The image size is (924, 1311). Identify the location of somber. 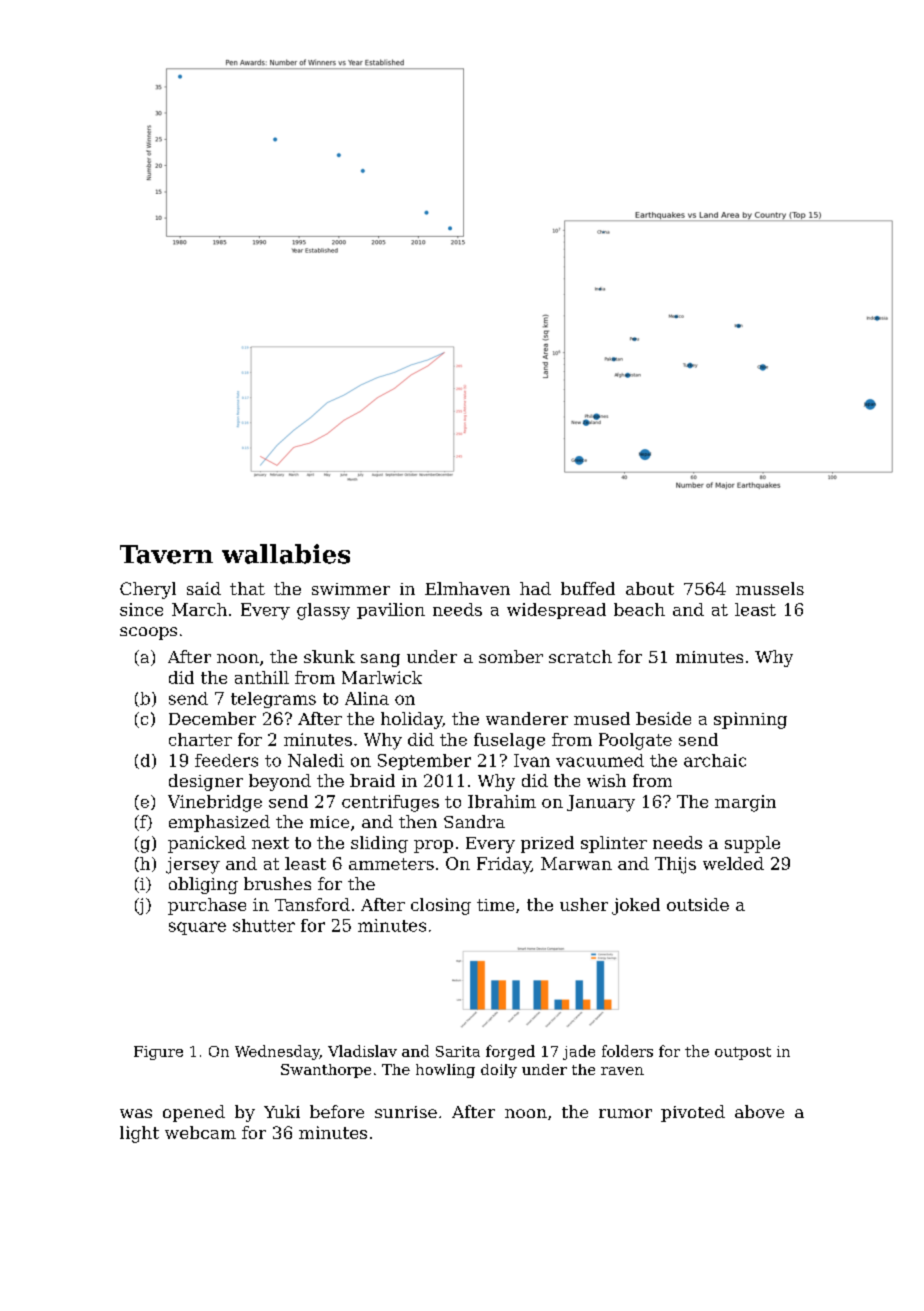
(511, 656).
